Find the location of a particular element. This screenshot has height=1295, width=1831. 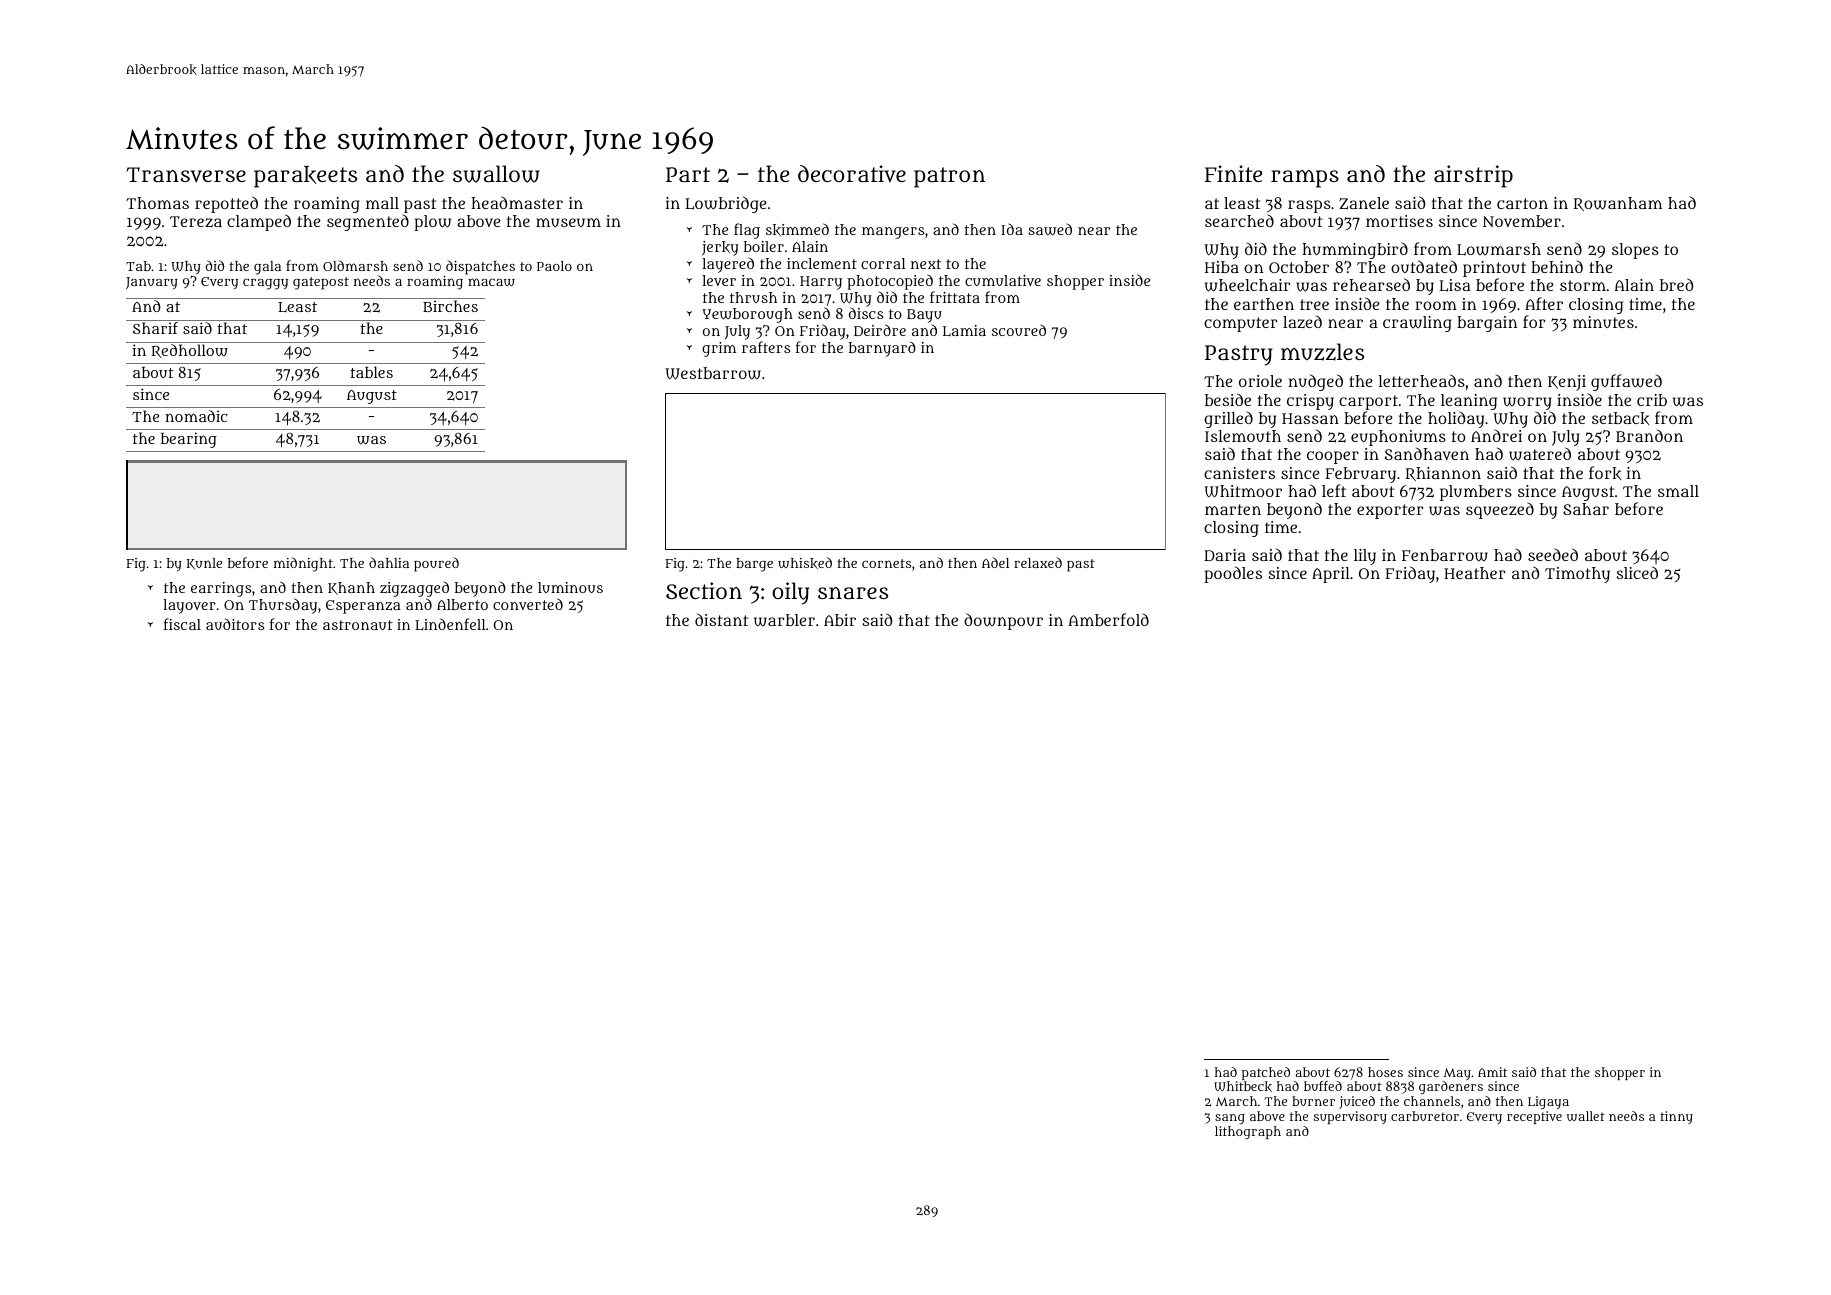

Whitbeck is located at coordinates (1243, 1086).
